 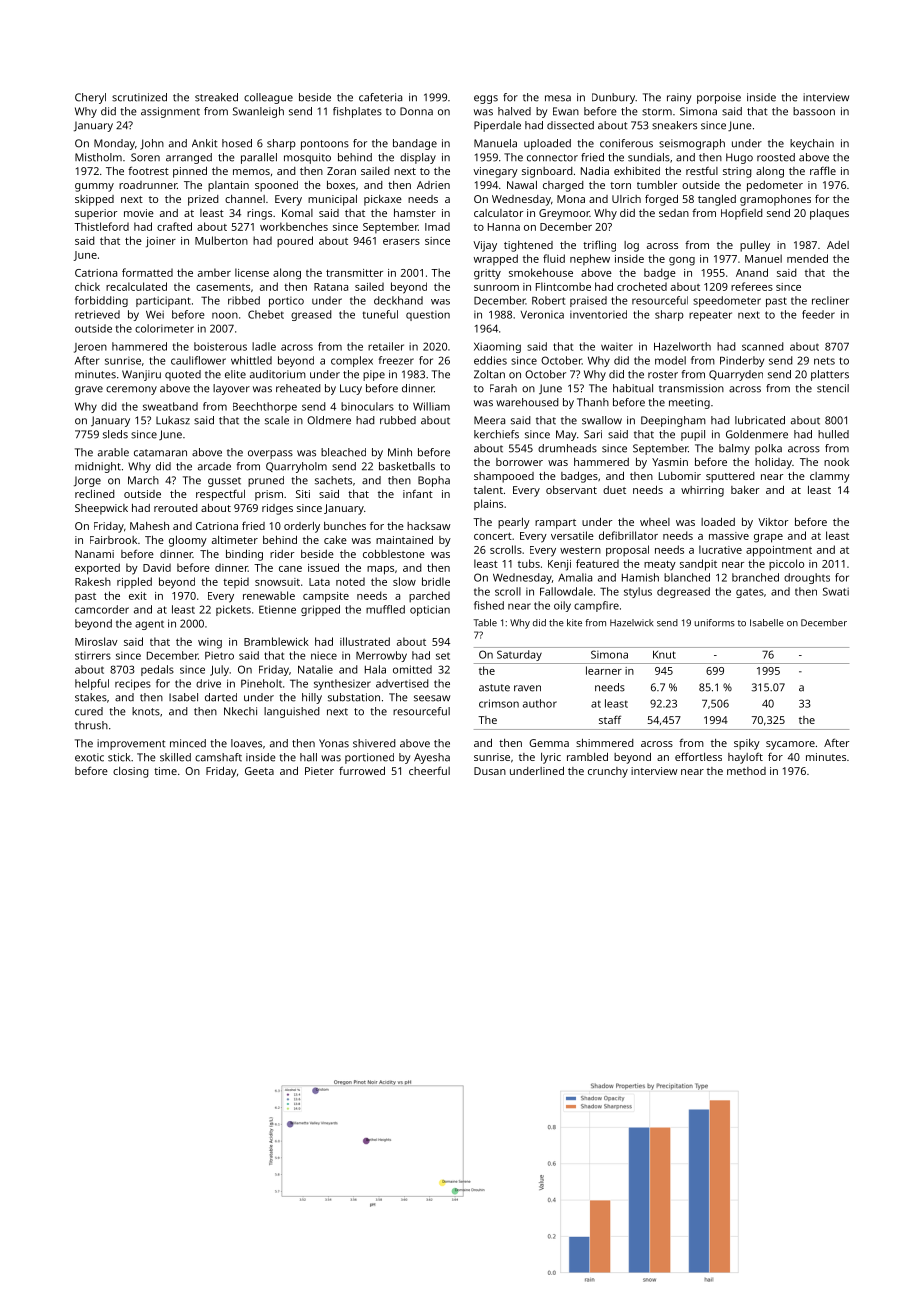 I want to click on cafeteria, so click(x=380, y=97).
